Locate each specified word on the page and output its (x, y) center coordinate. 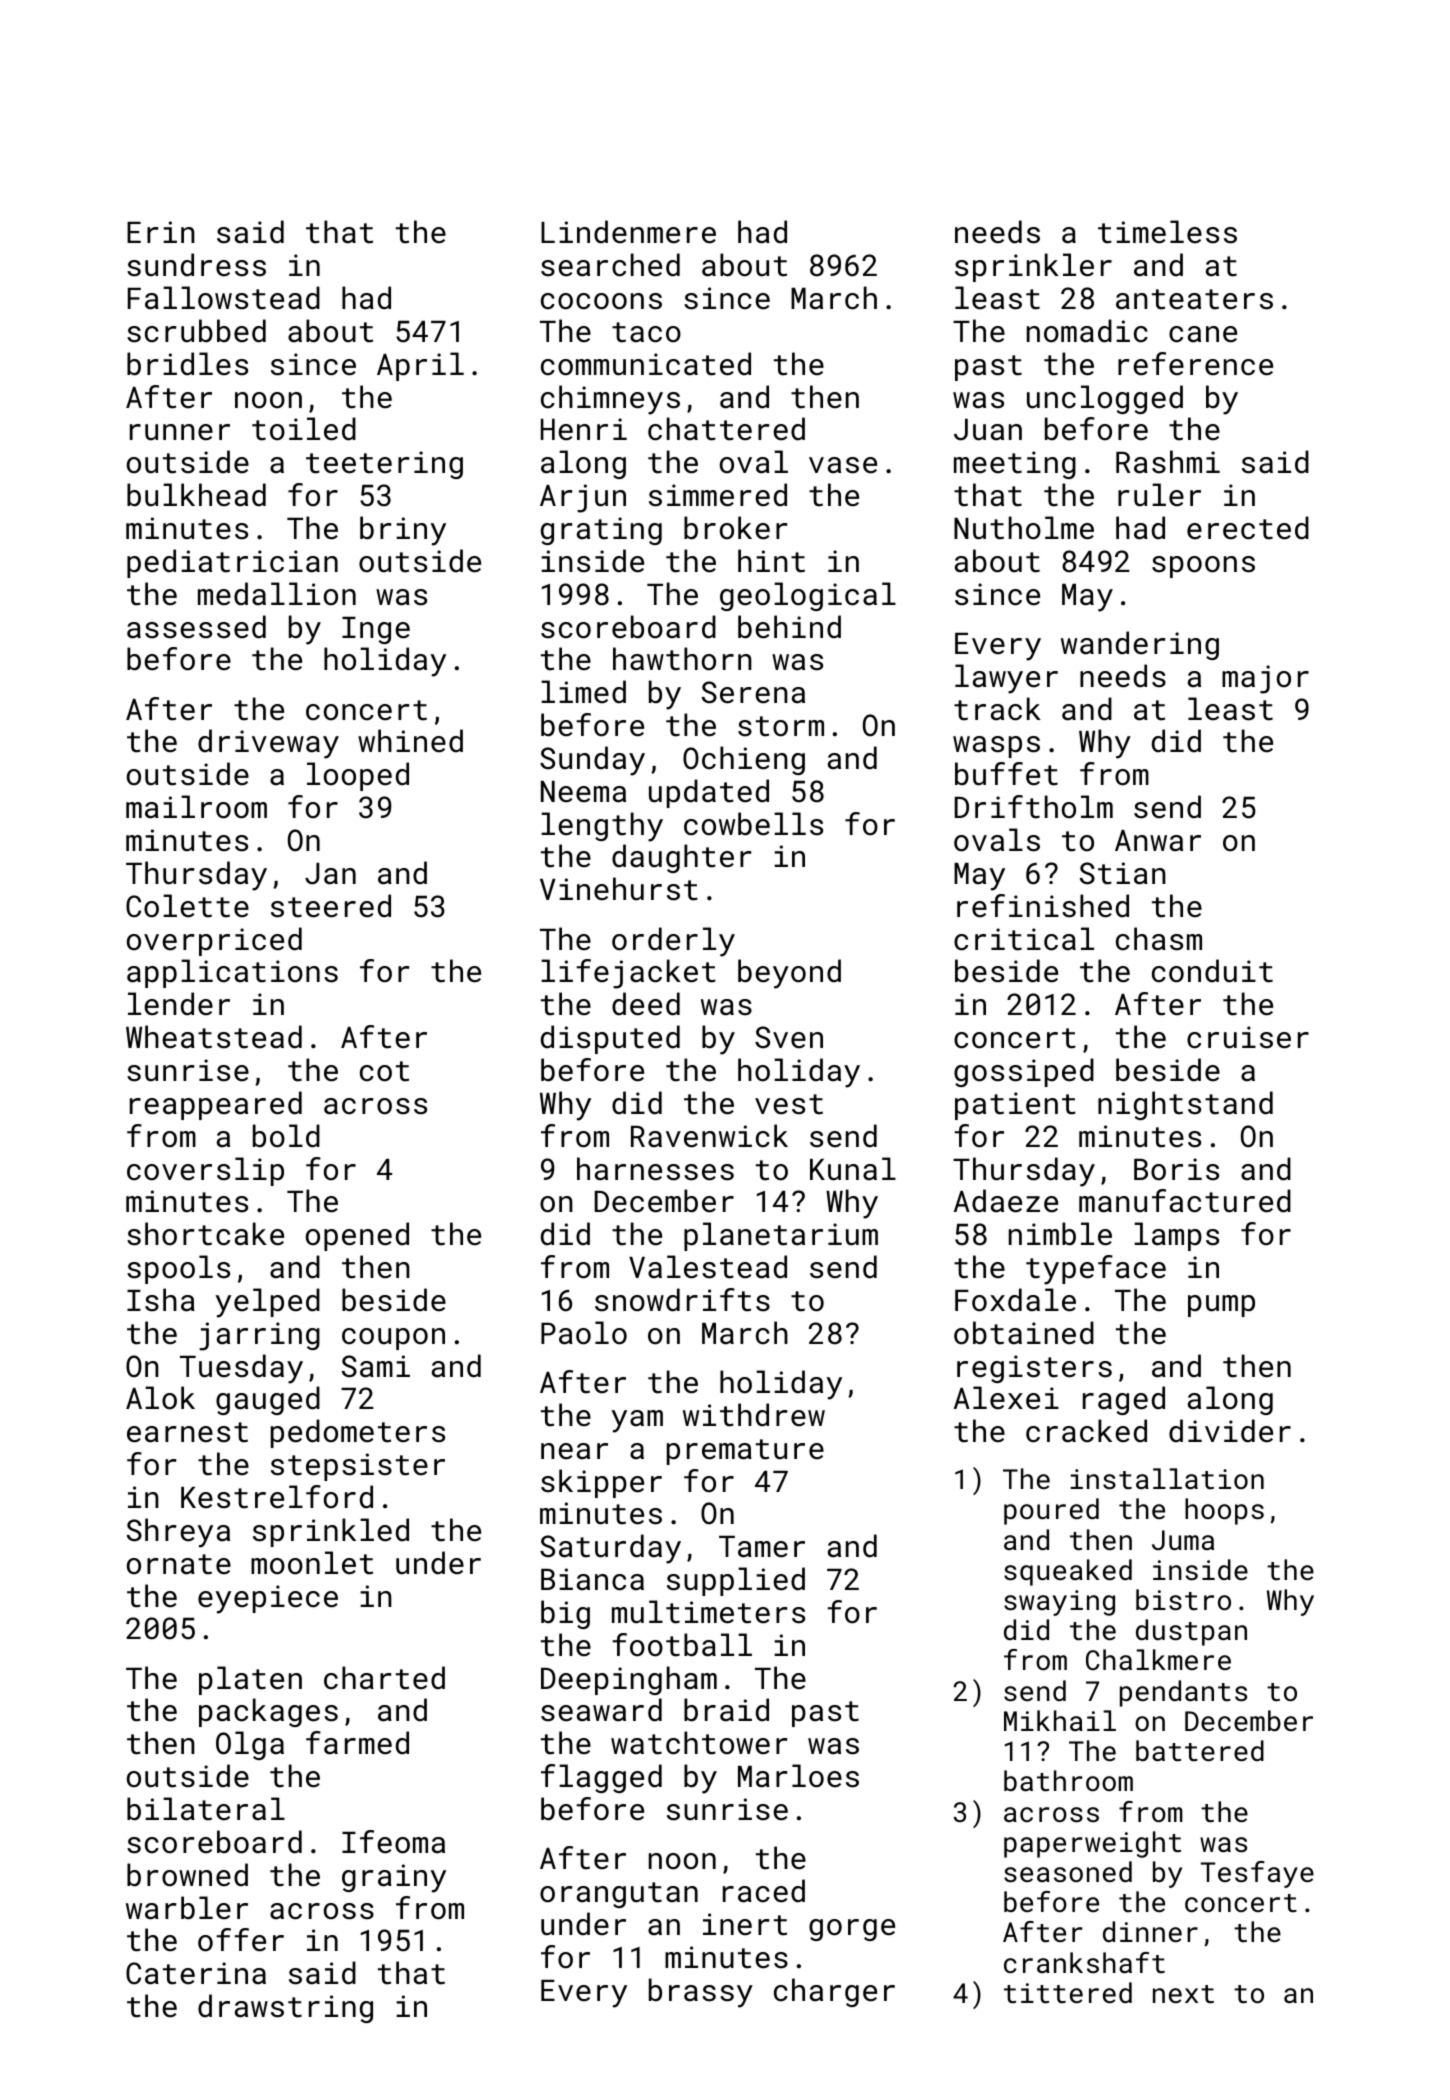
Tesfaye (1257, 1874)
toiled (304, 429)
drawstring (285, 2008)
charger (834, 1992)
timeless (1167, 232)
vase (843, 465)
